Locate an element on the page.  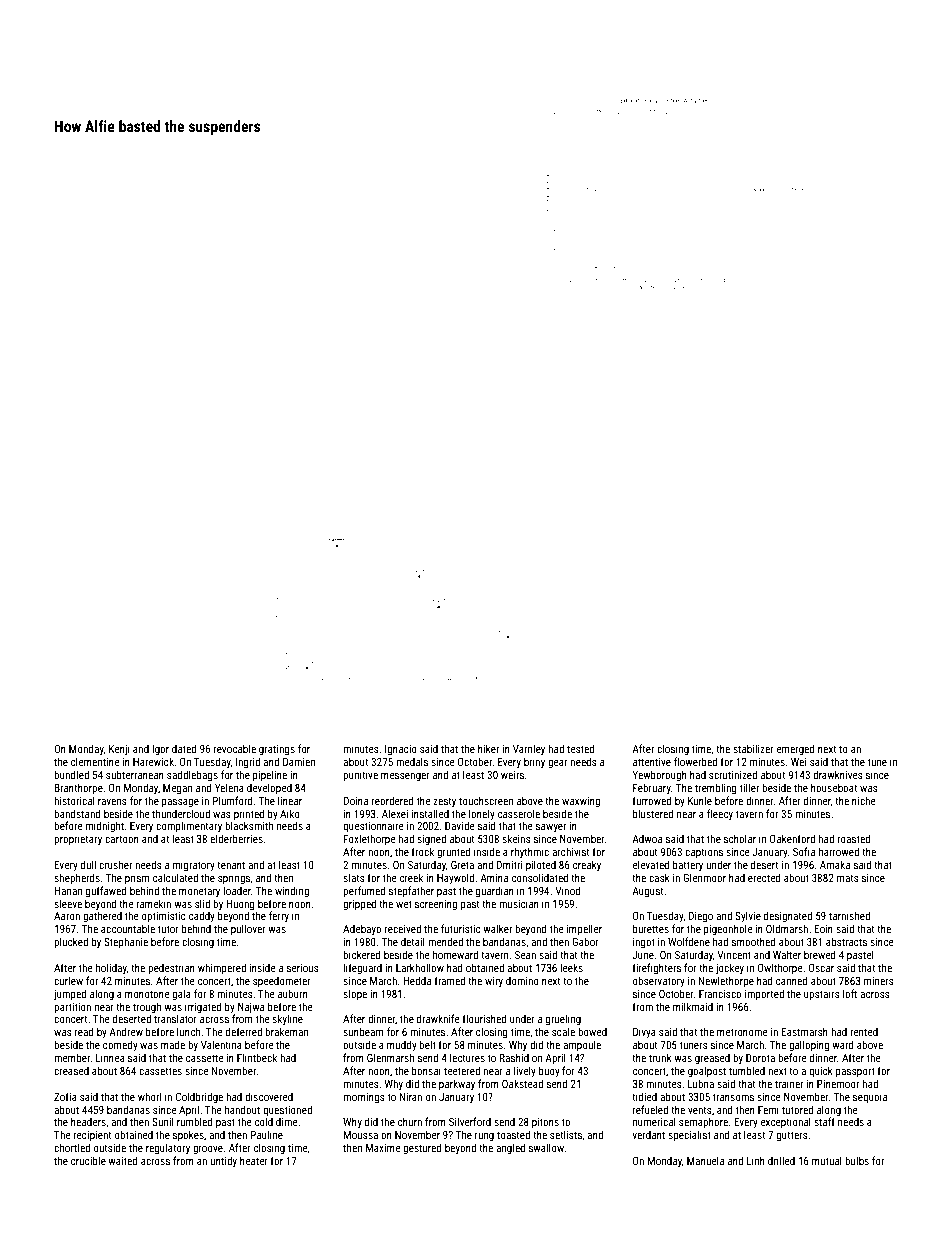
lively is located at coordinates (525, 1071).
